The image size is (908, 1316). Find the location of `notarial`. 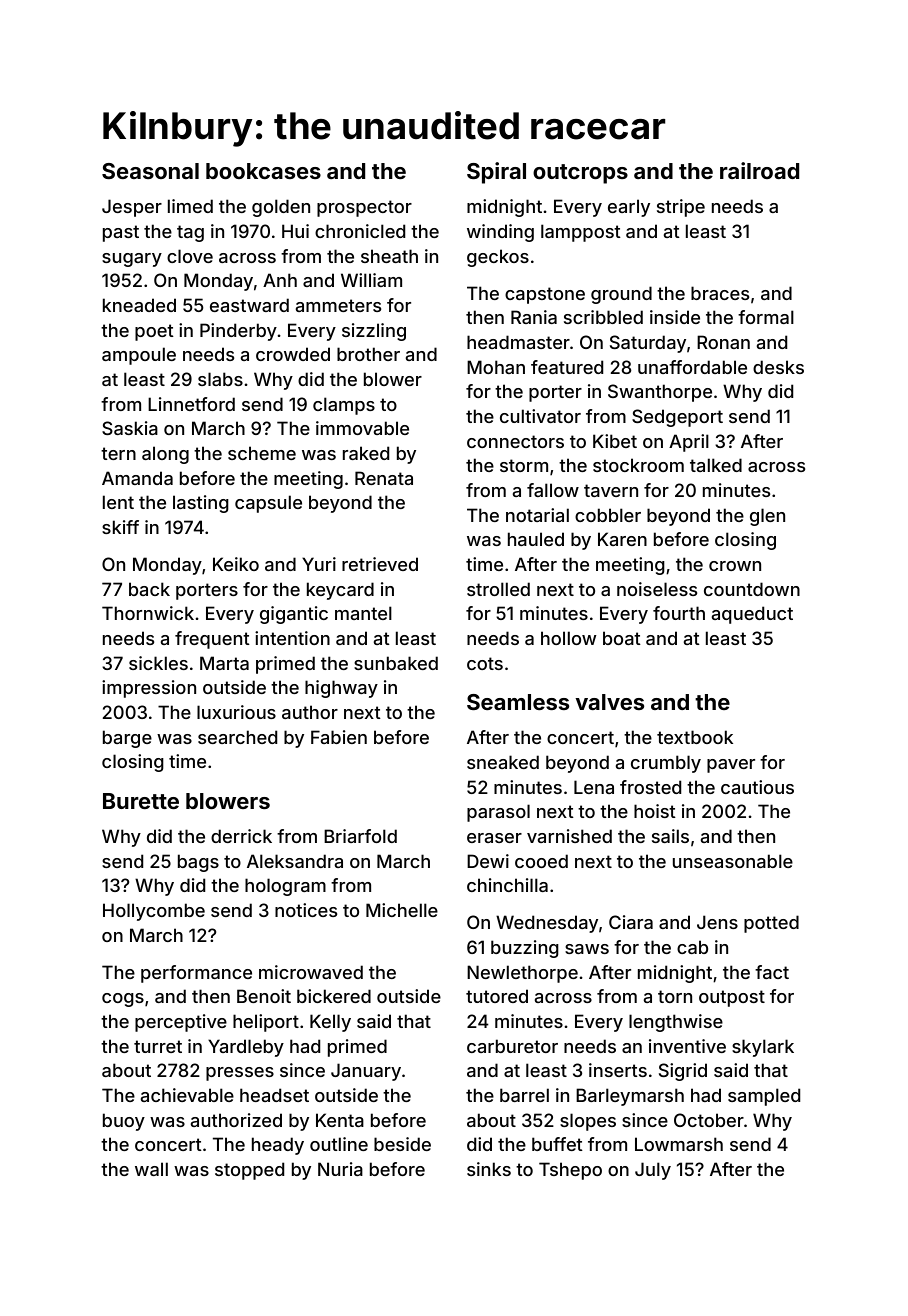

notarial is located at coordinates (537, 515).
